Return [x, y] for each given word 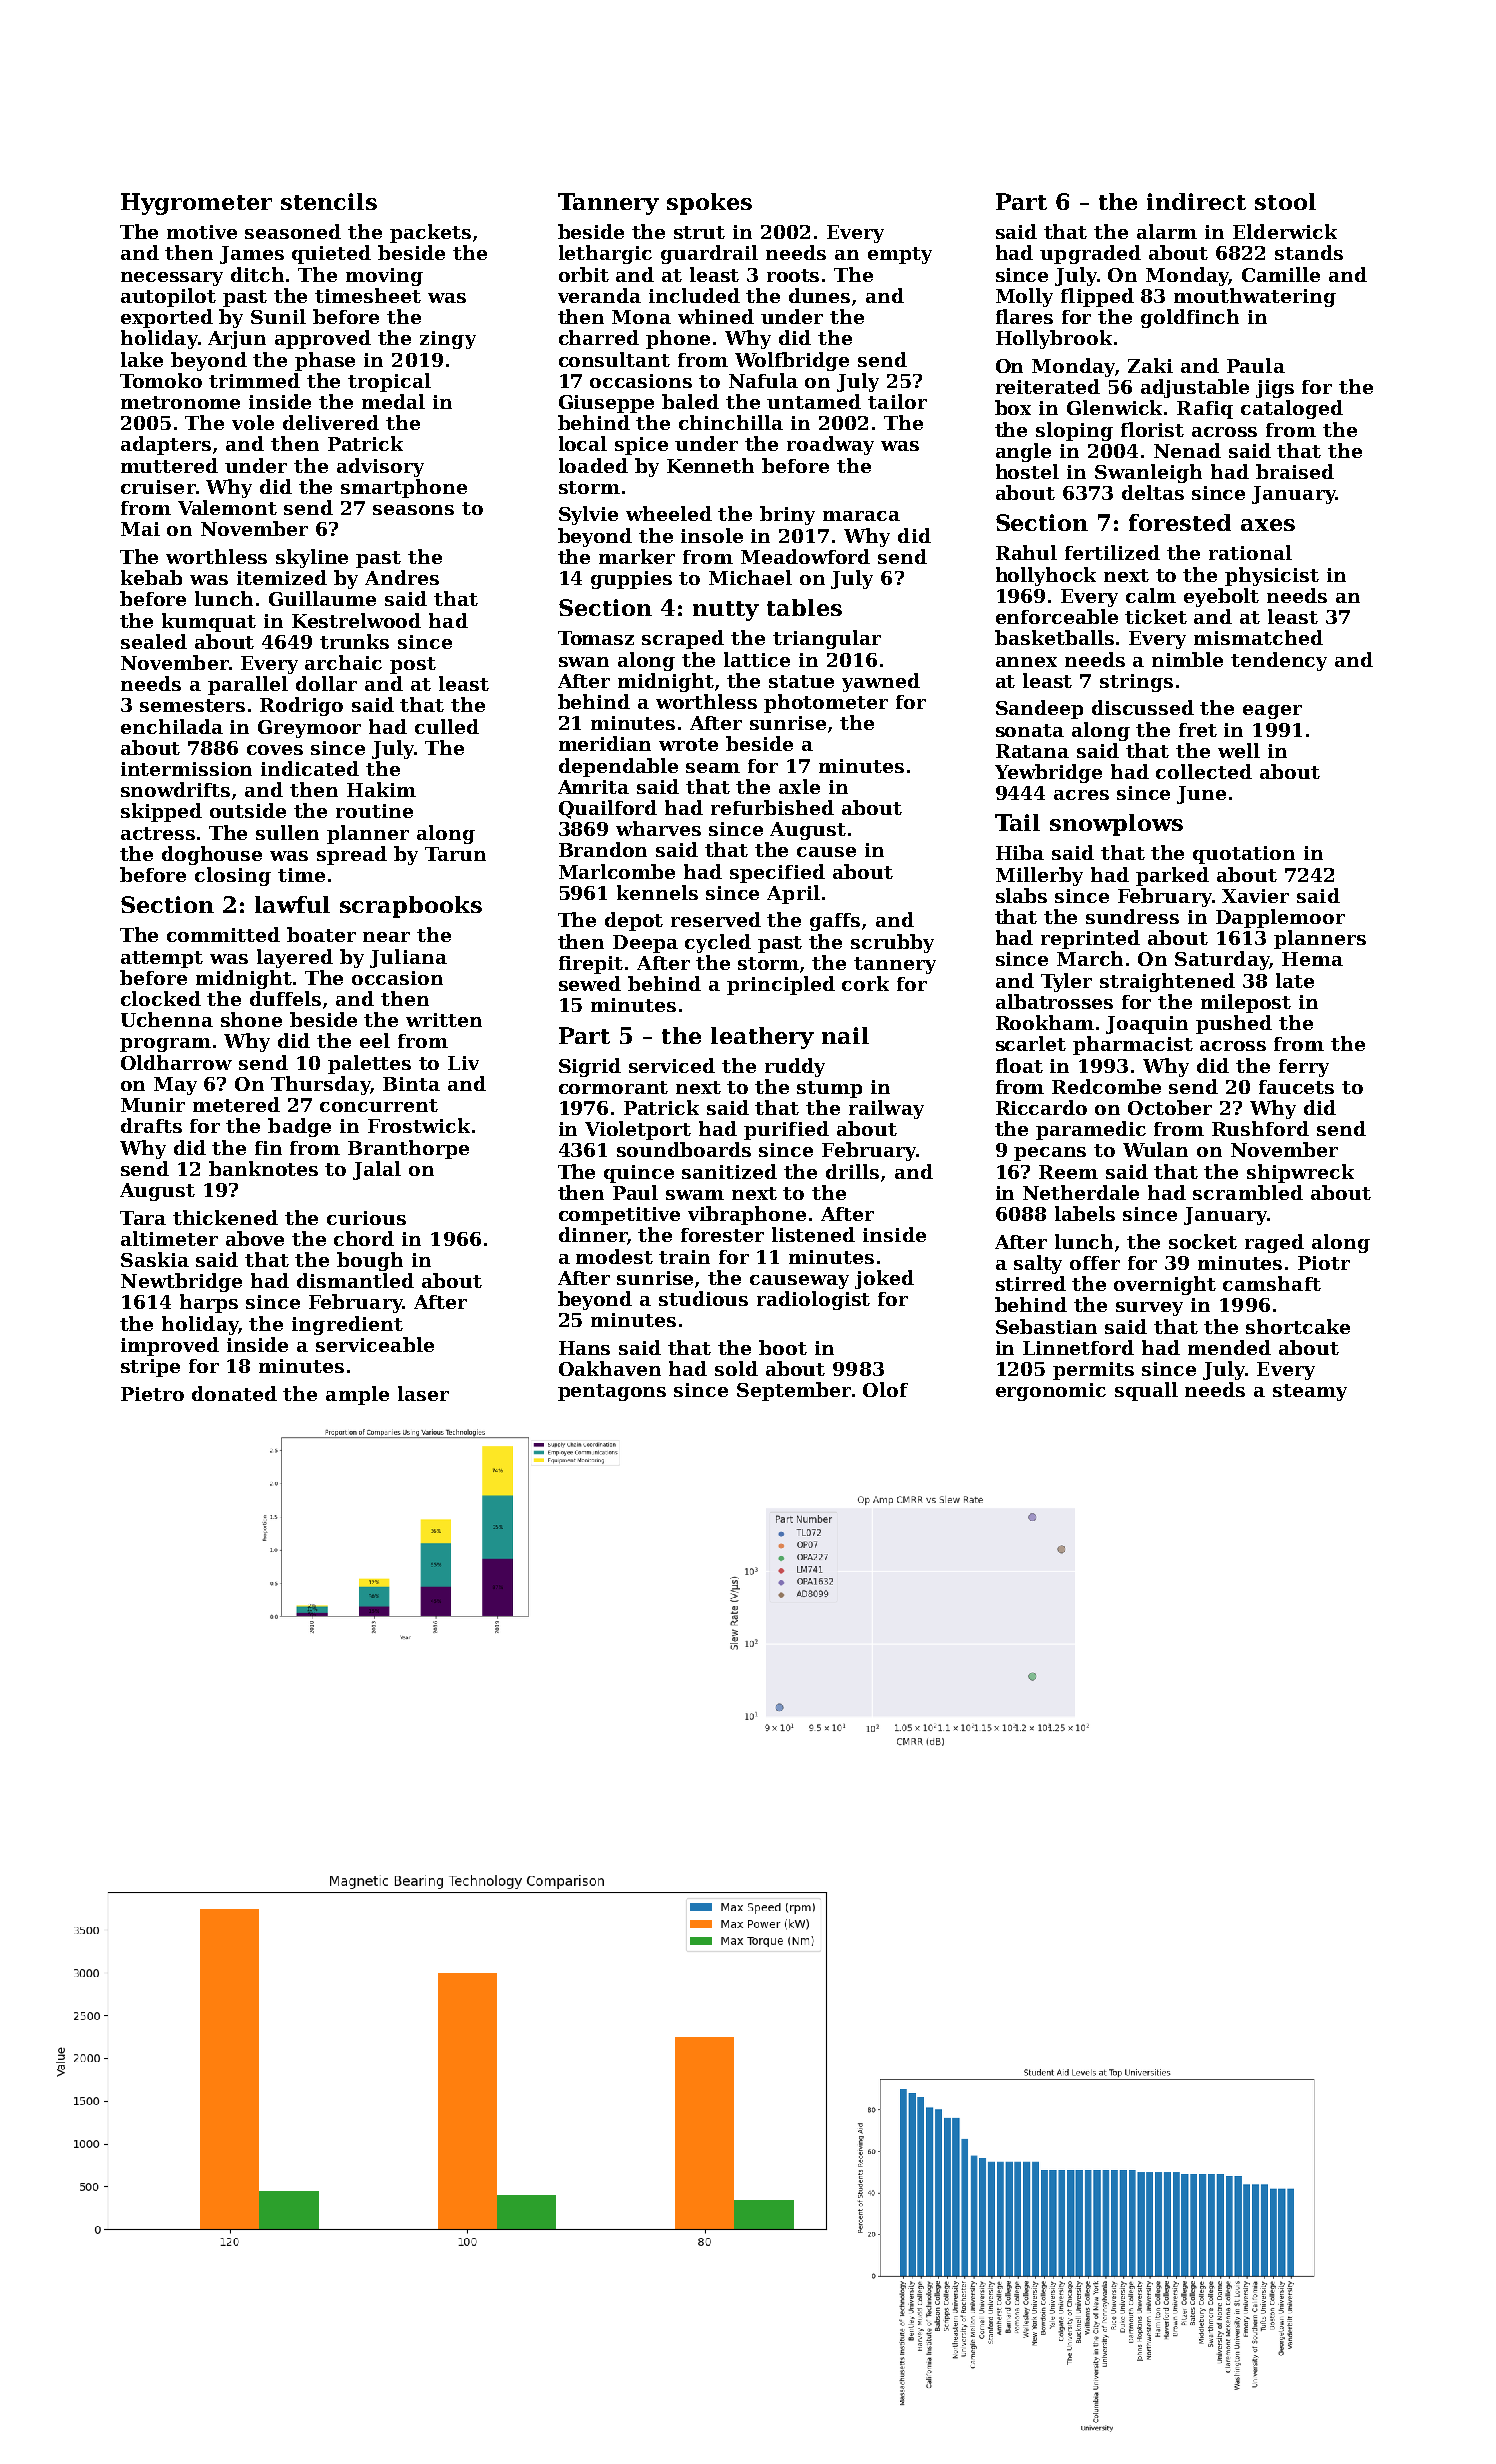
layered [295, 958]
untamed [814, 401]
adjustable [1195, 388]
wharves [658, 828]
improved [170, 1346]
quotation [1244, 855]
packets [430, 233]
